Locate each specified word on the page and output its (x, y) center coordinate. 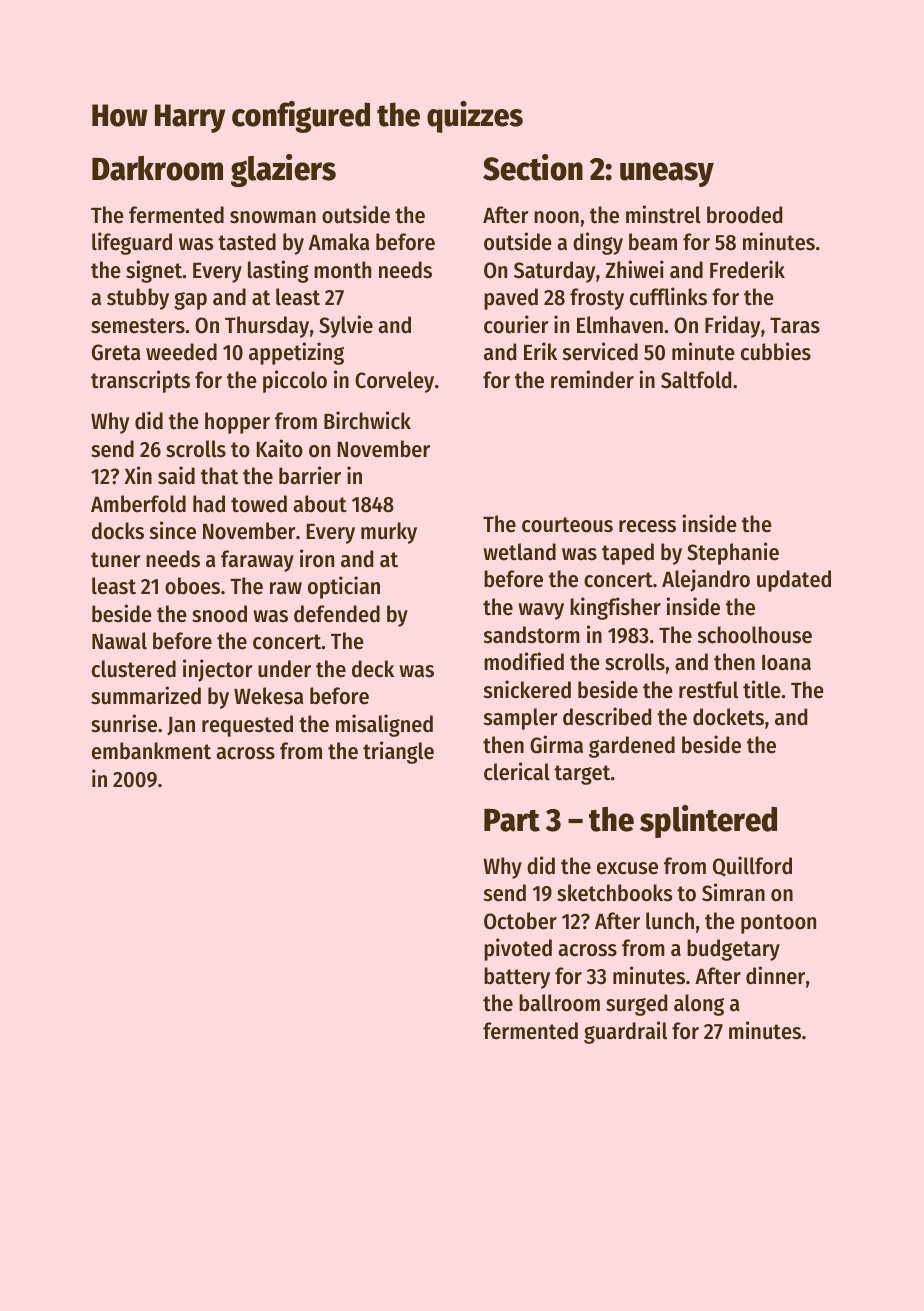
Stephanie (733, 553)
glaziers (283, 170)
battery (517, 978)
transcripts (140, 381)
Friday (732, 326)
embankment (151, 751)
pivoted (518, 949)
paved (511, 299)
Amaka (339, 242)
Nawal (119, 641)
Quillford (752, 866)
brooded (744, 215)
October (520, 921)
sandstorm (532, 635)
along (699, 1005)
